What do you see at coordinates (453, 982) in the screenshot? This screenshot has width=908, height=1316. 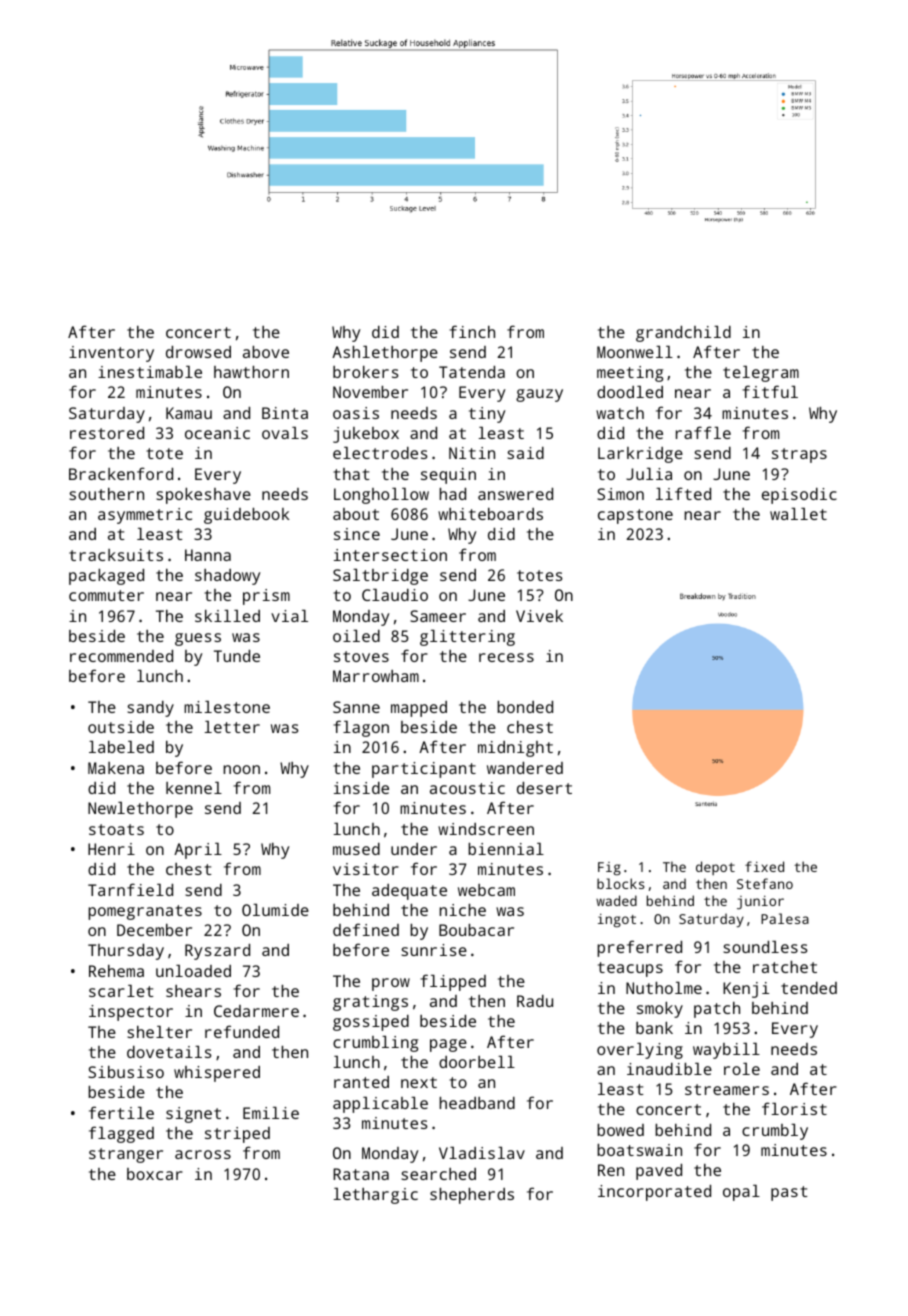 I see `flipped` at bounding box center [453, 982].
